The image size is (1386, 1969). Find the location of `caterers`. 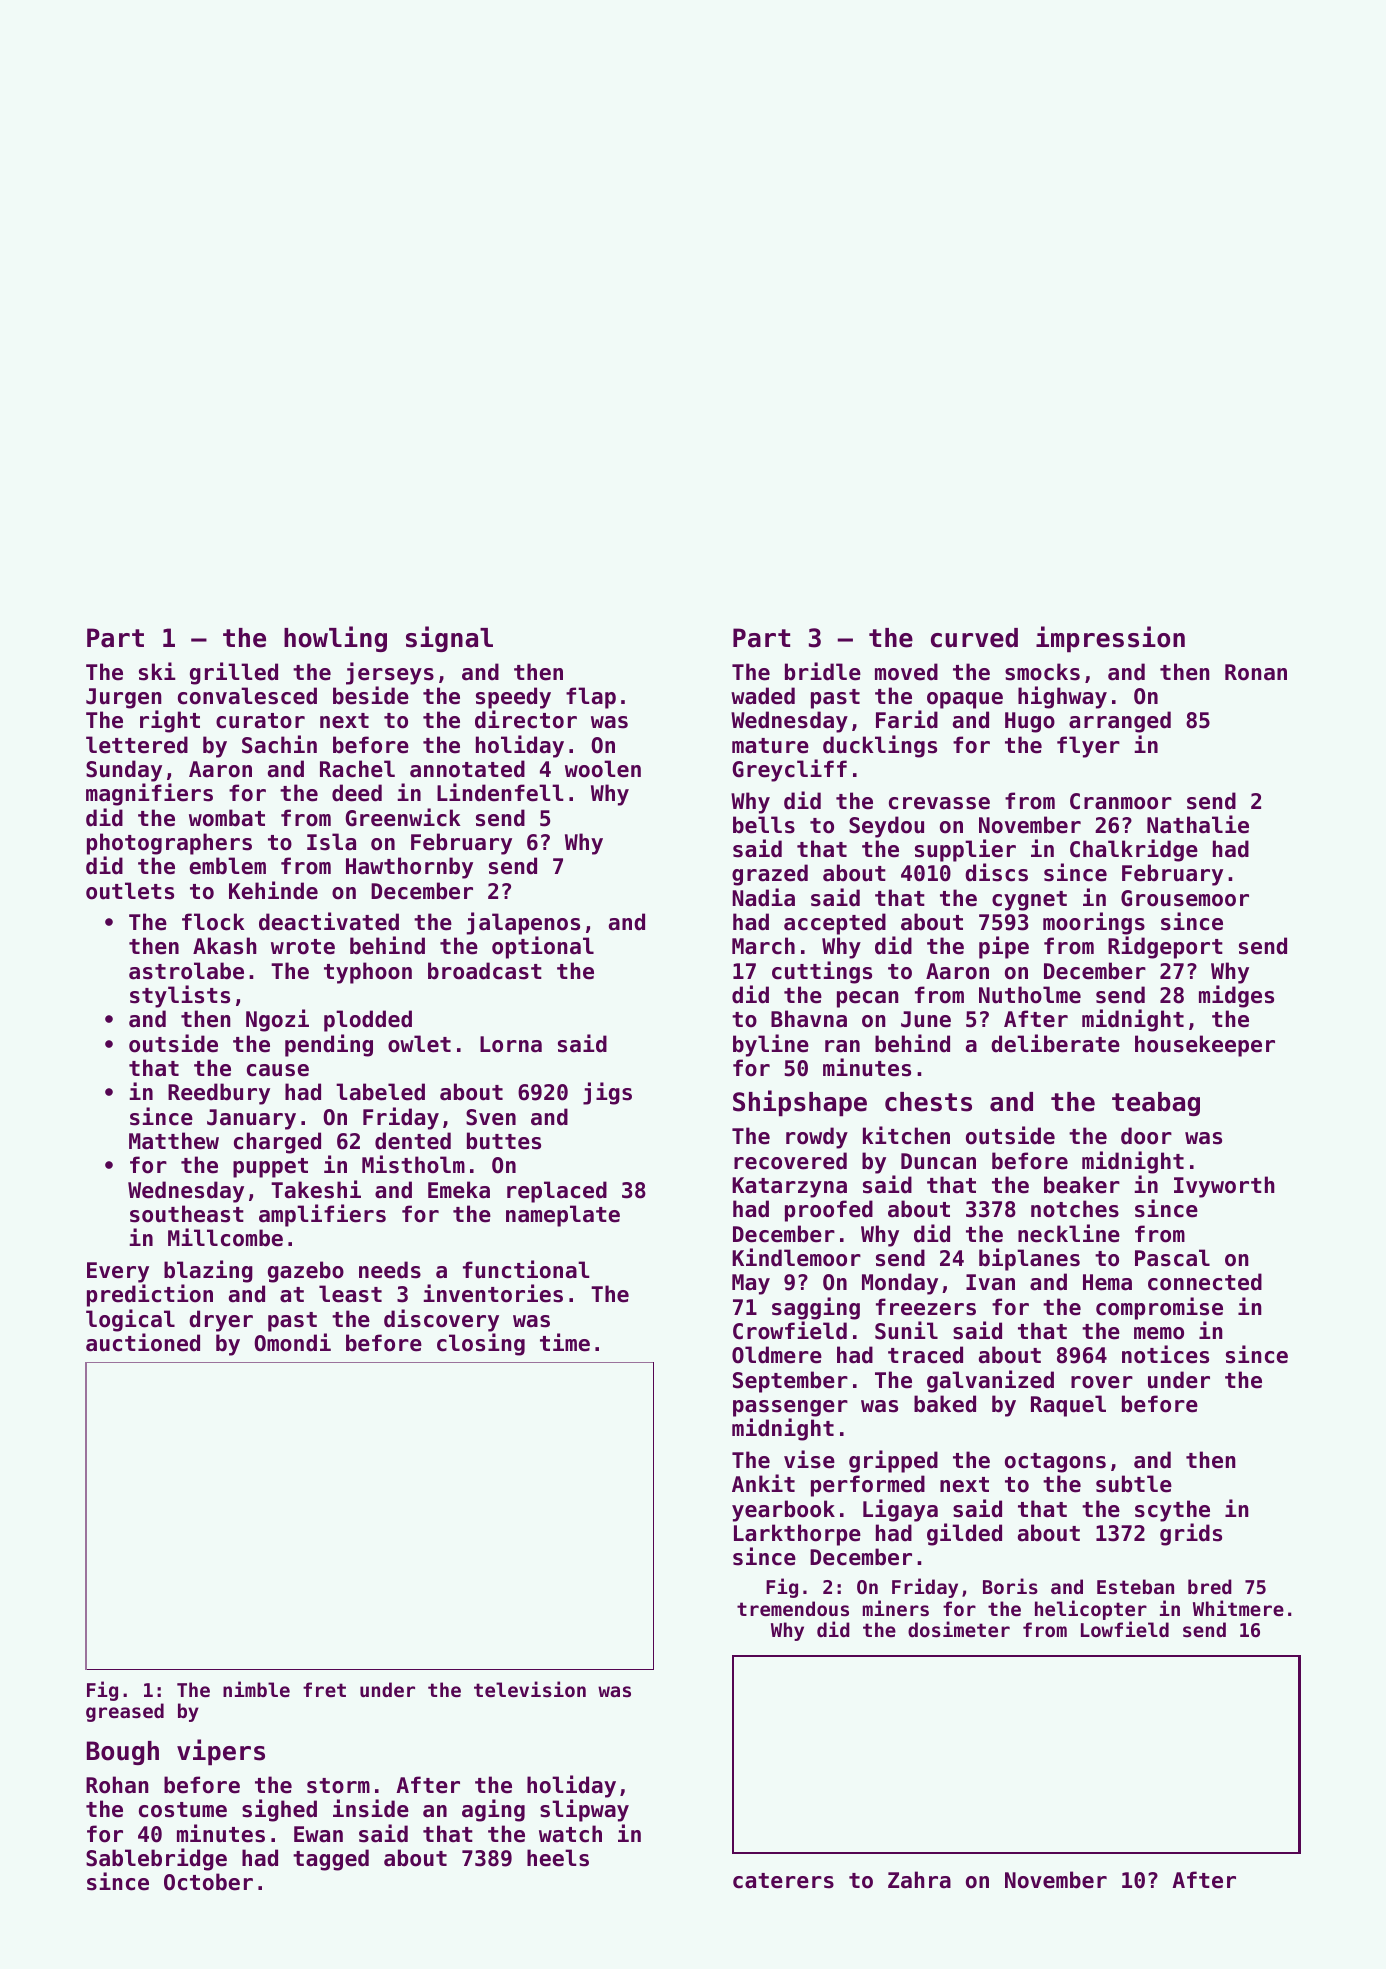

caterers is located at coordinates (783, 1881).
